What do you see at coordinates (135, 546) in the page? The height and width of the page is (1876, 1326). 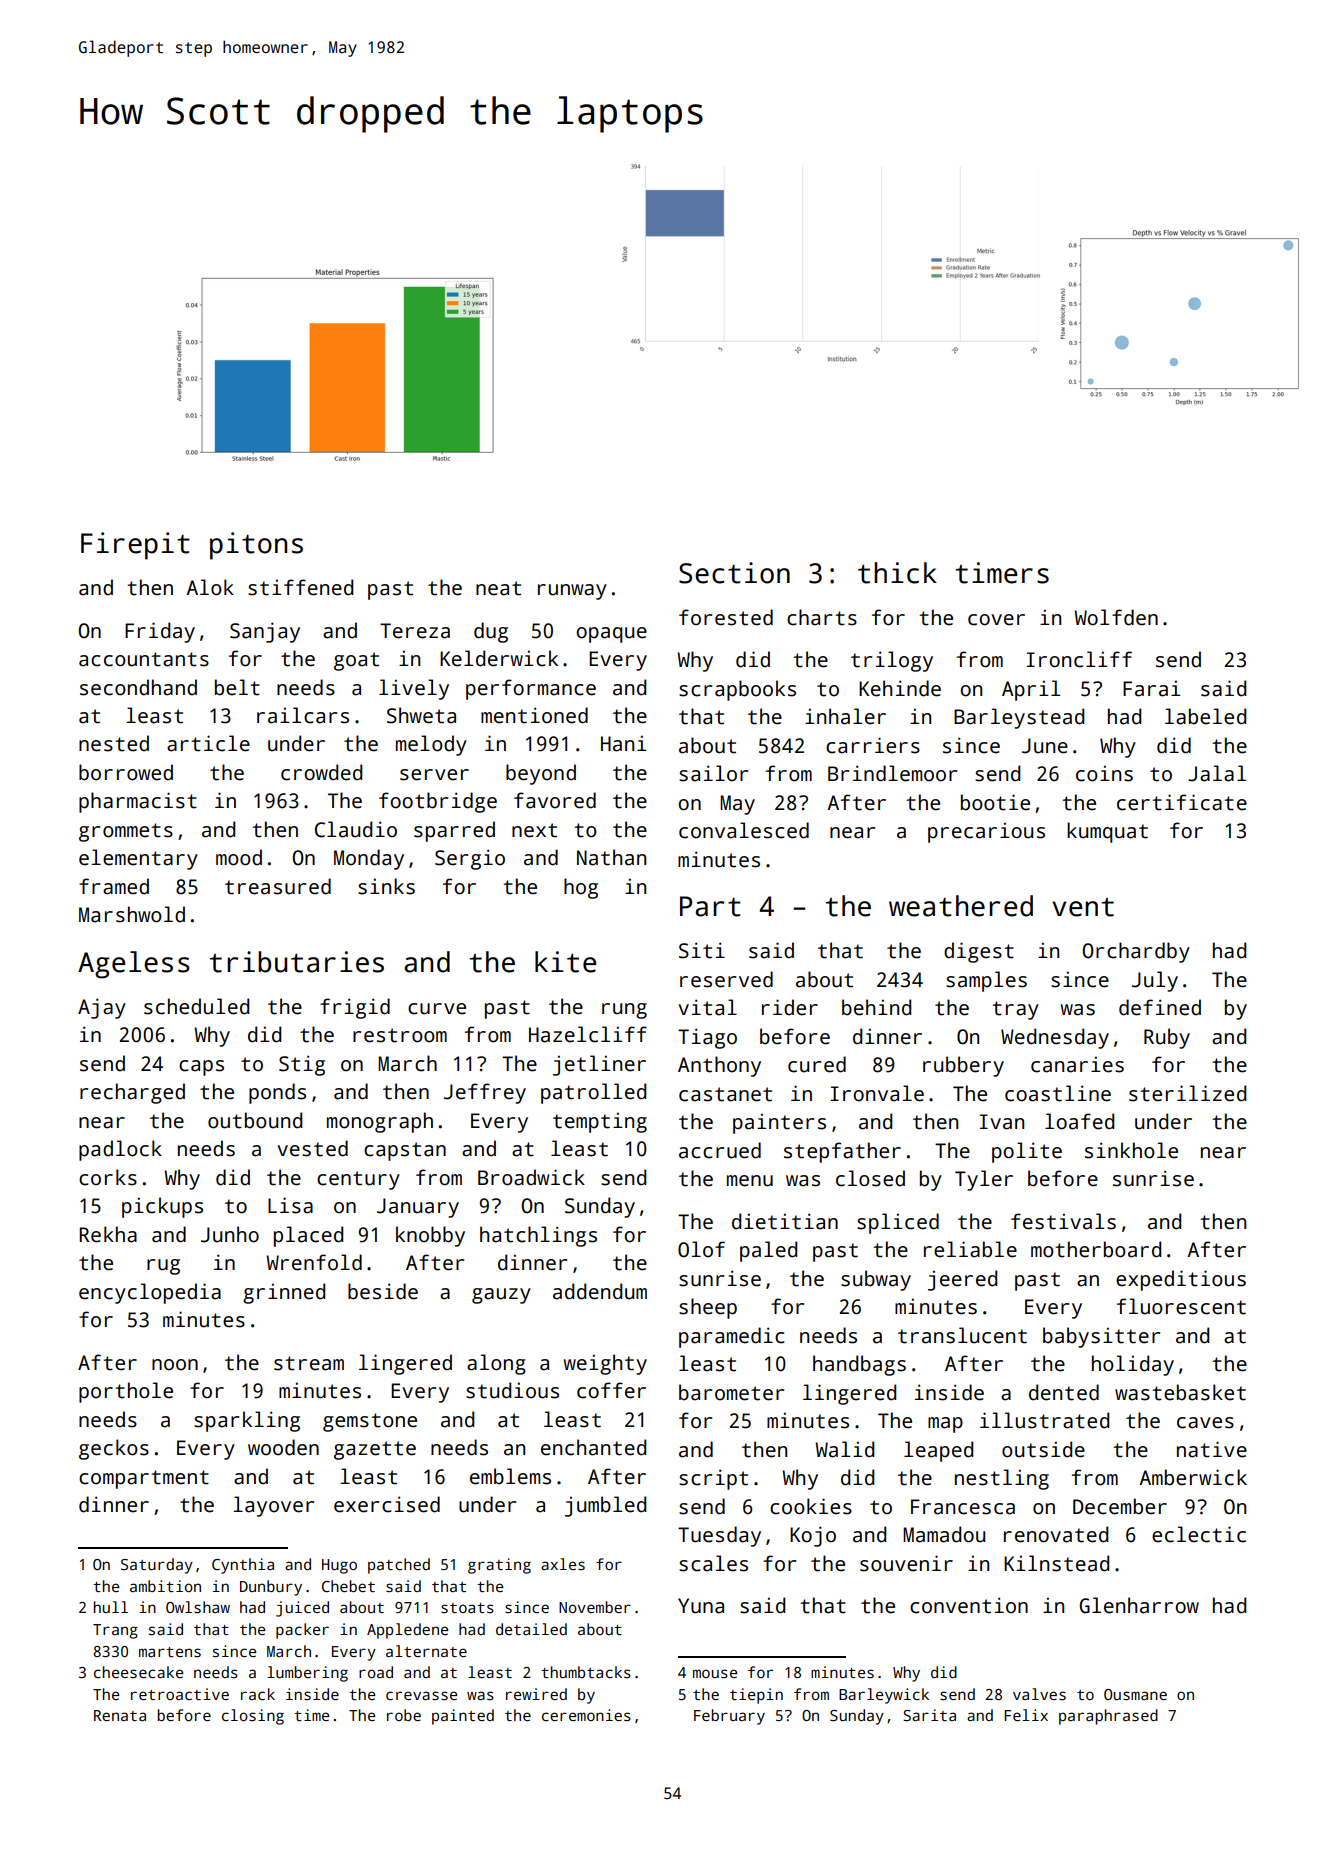 I see `Firepit` at bounding box center [135, 546].
